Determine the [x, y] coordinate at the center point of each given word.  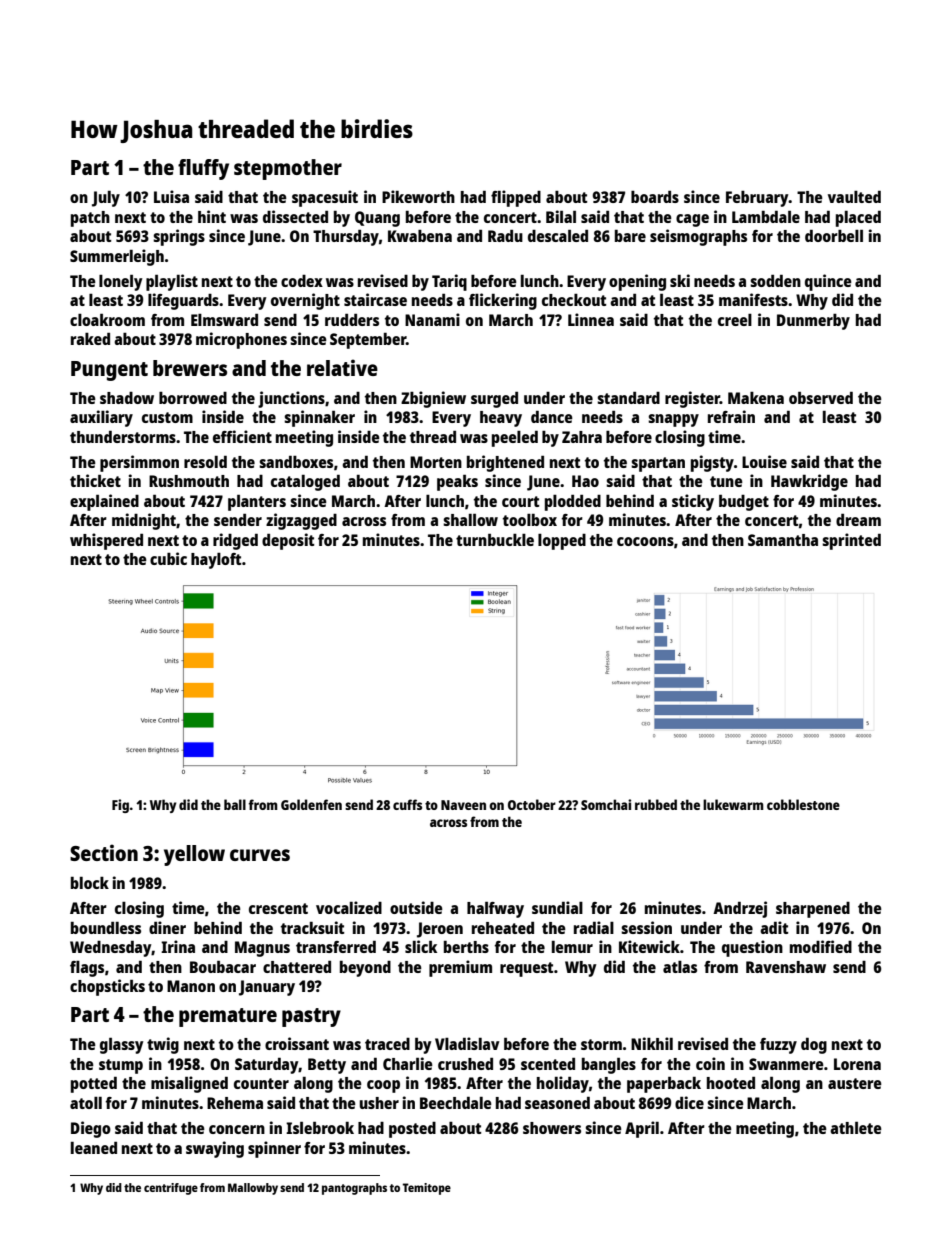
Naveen [463, 805]
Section [104, 852]
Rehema [235, 1103]
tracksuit [312, 927]
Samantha [783, 540]
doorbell [834, 235]
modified [821, 946]
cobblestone [803, 804]
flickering [503, 301]
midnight [144, 521]
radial [594, 927]
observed [821, 397]
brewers [190, 368]
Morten [436, 462]
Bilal [561, 216]
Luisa [171, 196]
